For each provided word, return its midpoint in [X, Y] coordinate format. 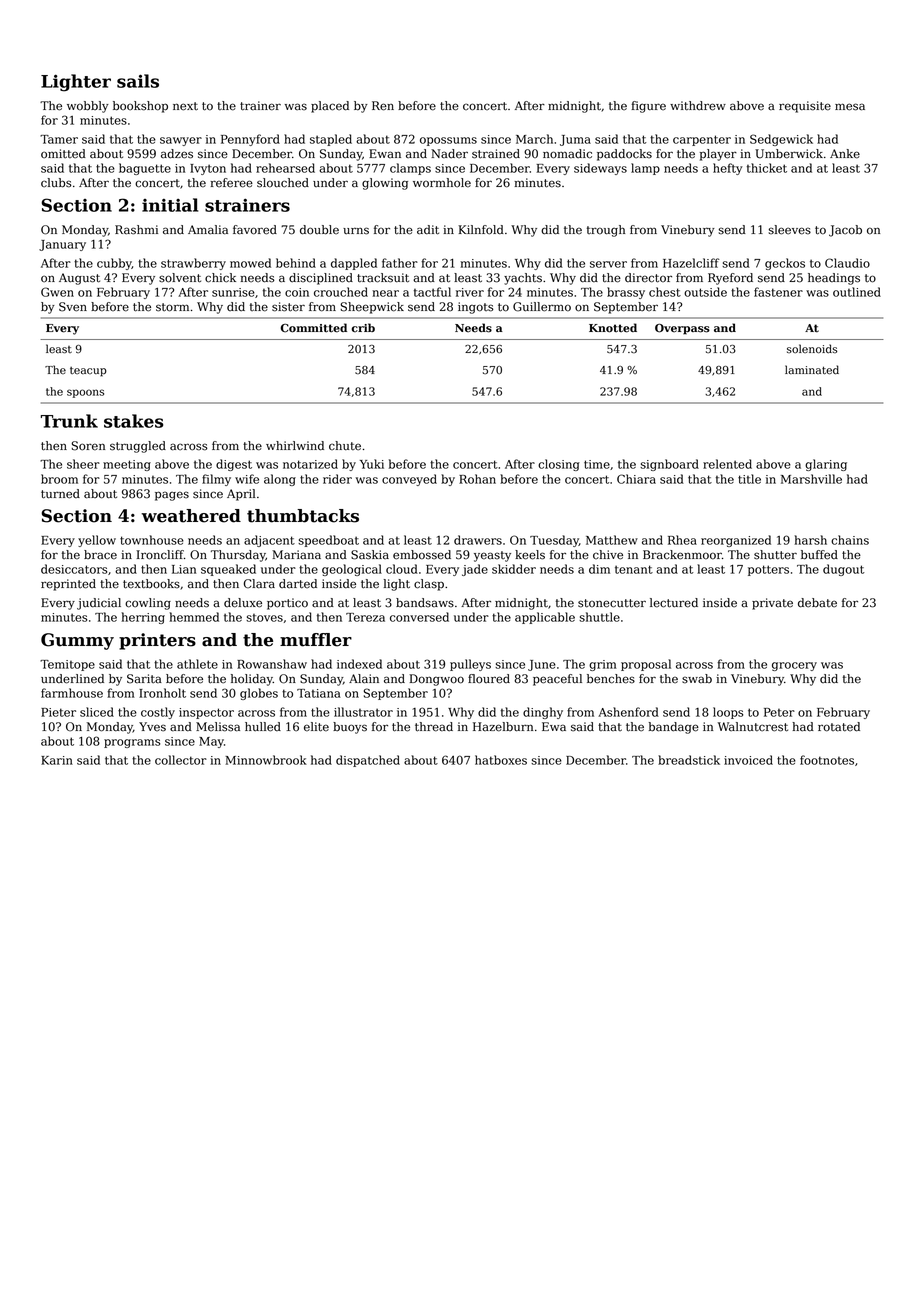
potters [768, 570]
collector [181, 760]
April [241, 495]
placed [330, 107]
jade [475, 570]
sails [138, 81]
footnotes [827, 760]
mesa [850, 107]
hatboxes [501, 760]
